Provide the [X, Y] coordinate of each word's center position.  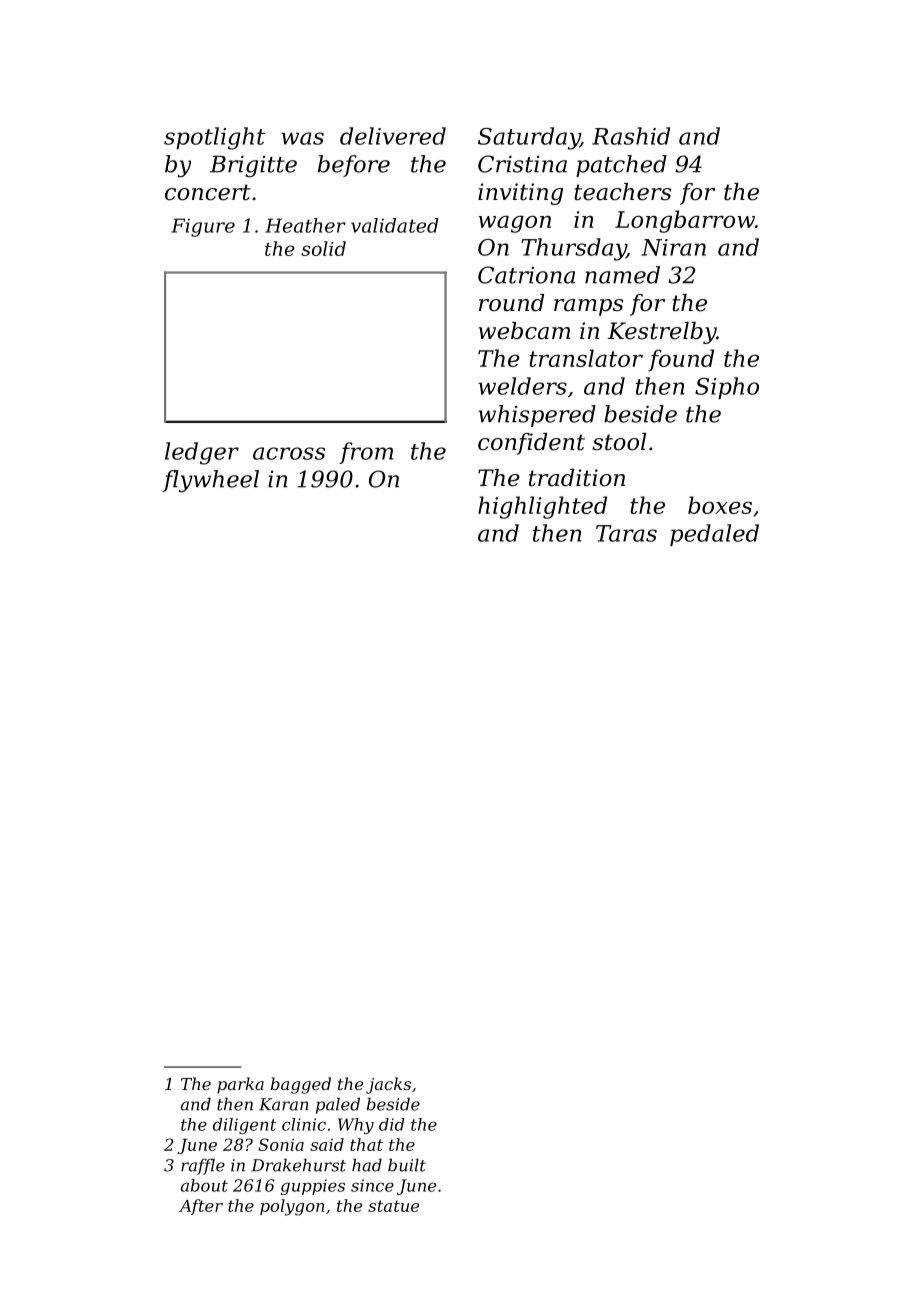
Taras [626, 533]
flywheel [210, 481]
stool [619, 442]
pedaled [714, 535]
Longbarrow [685, 221]
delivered [393, 136]
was [302, 138]
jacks [388, 1085]
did [392, 1124]
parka [240, 1085]
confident [531, 444]
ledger [202, 453]
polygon [292, 1207]
